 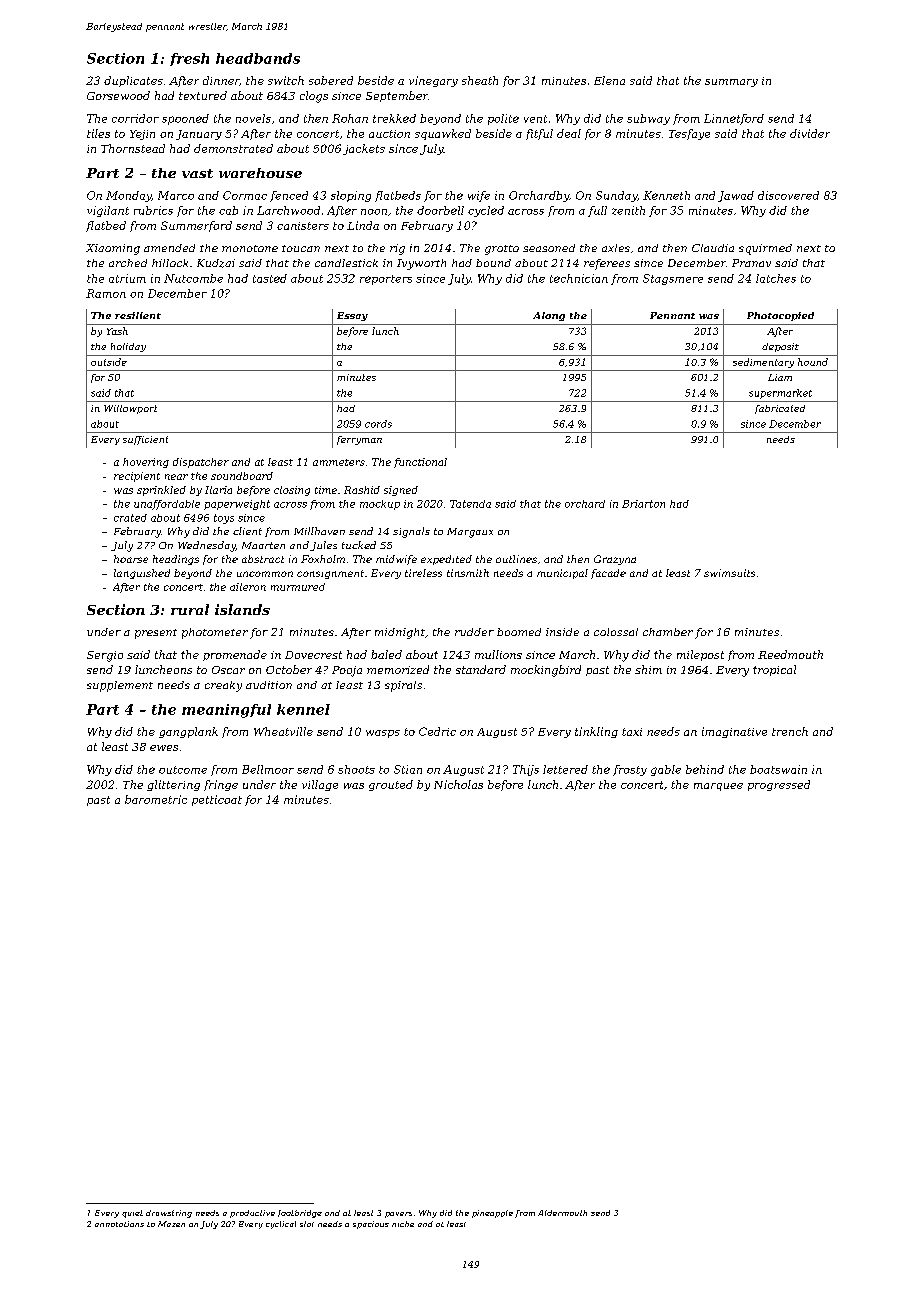 What do you see at coordinates (252, 1214) in the screenshot?
I see `productive` at bounding box center [252, 1214].
